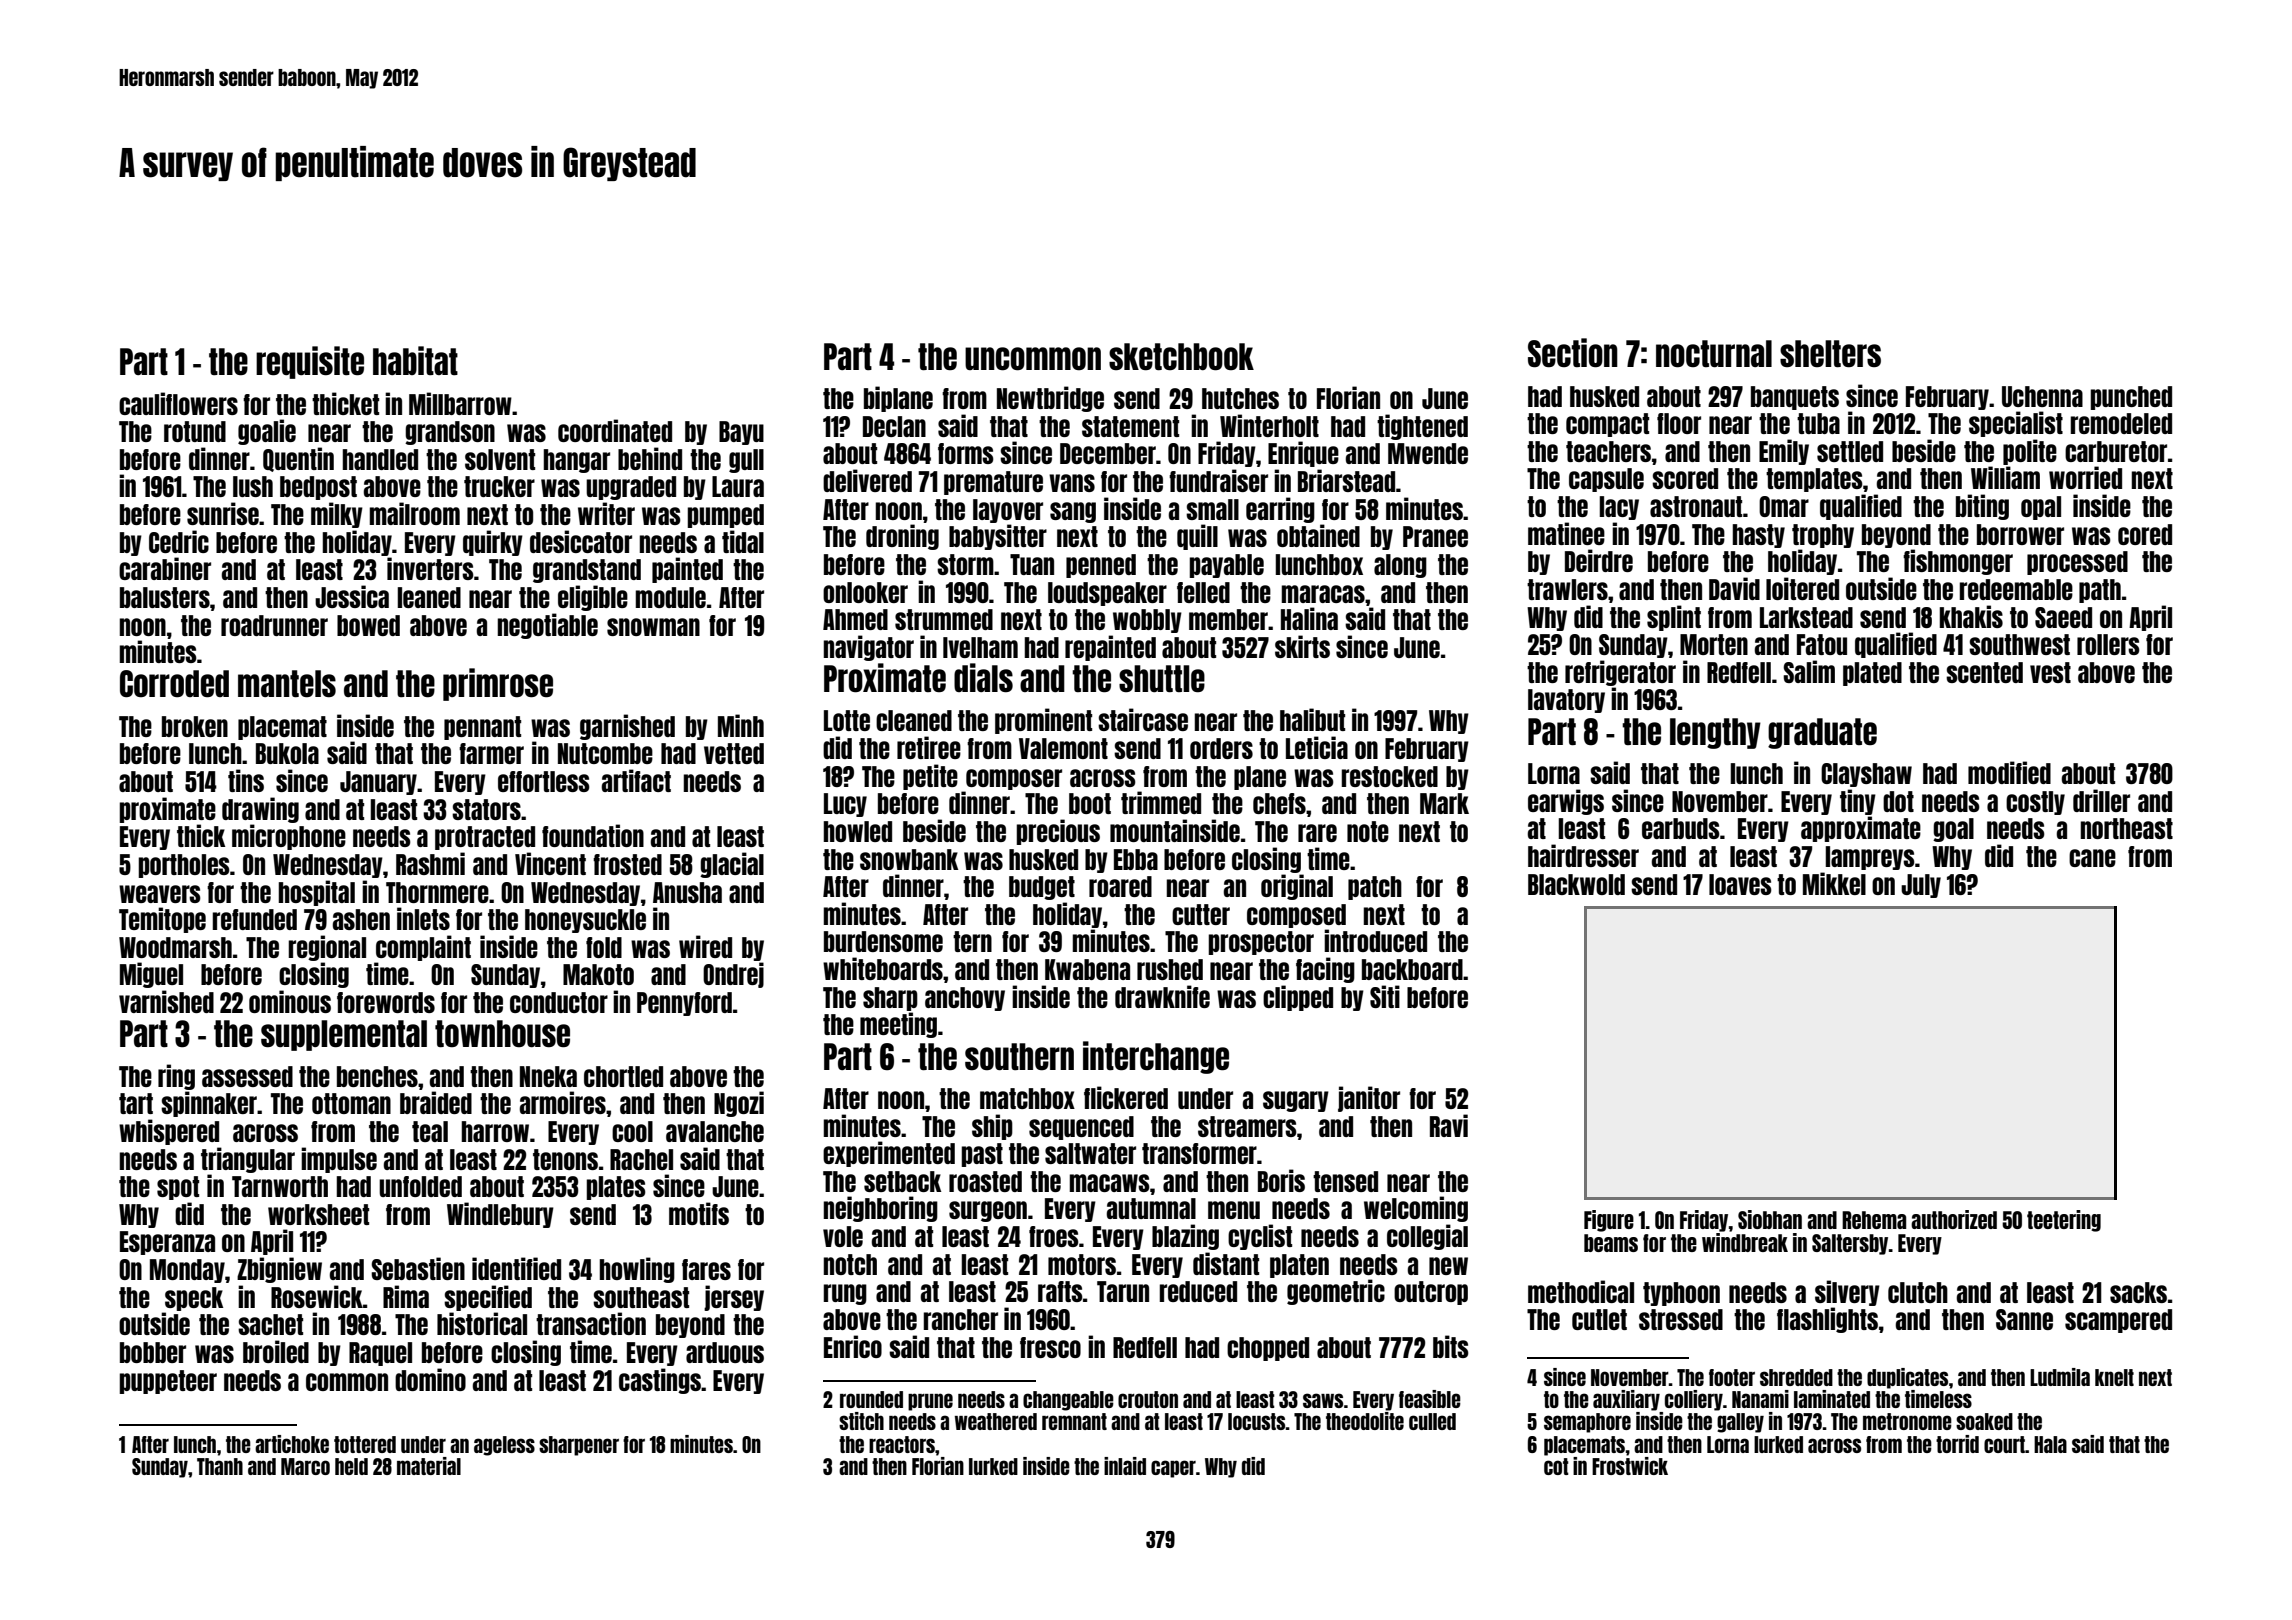 This image has width=2292, height=1620. I want to click on prune, so click(930, 1402).
